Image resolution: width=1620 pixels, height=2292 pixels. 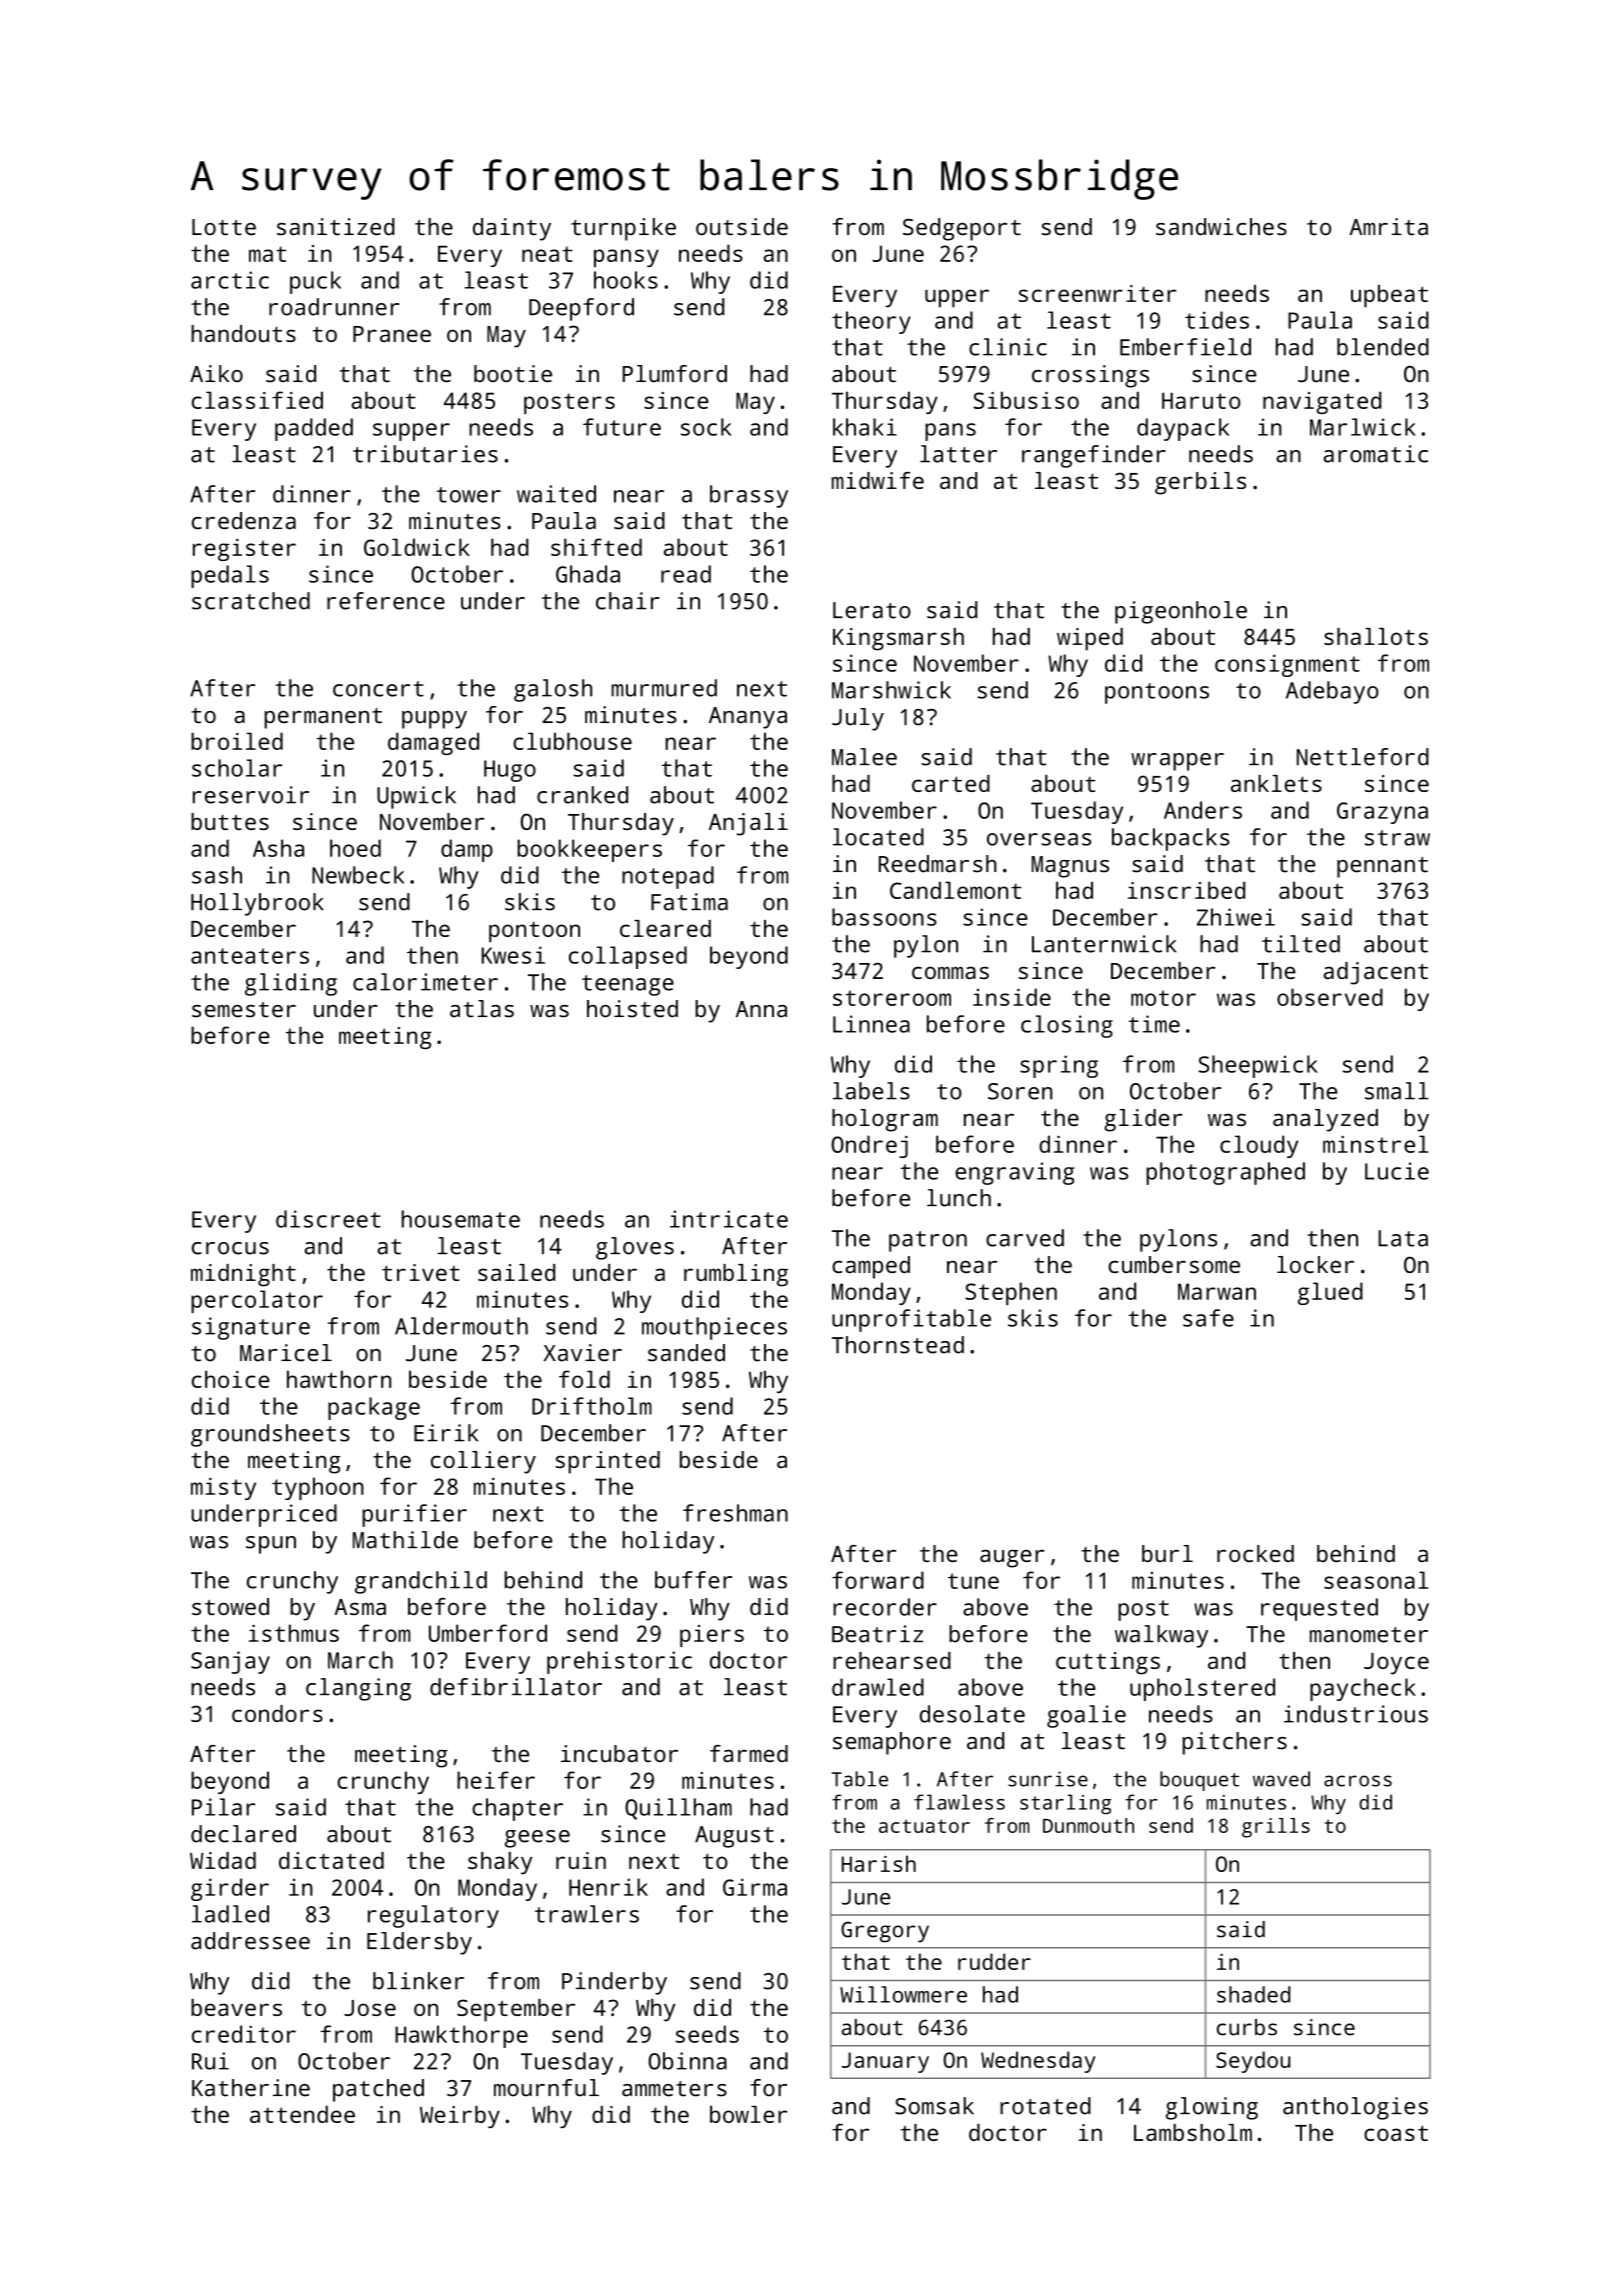 What do you see at coordinates (748, 2114) in the screenshot?
I see `bowler` at bounding box center [748, 2114].
